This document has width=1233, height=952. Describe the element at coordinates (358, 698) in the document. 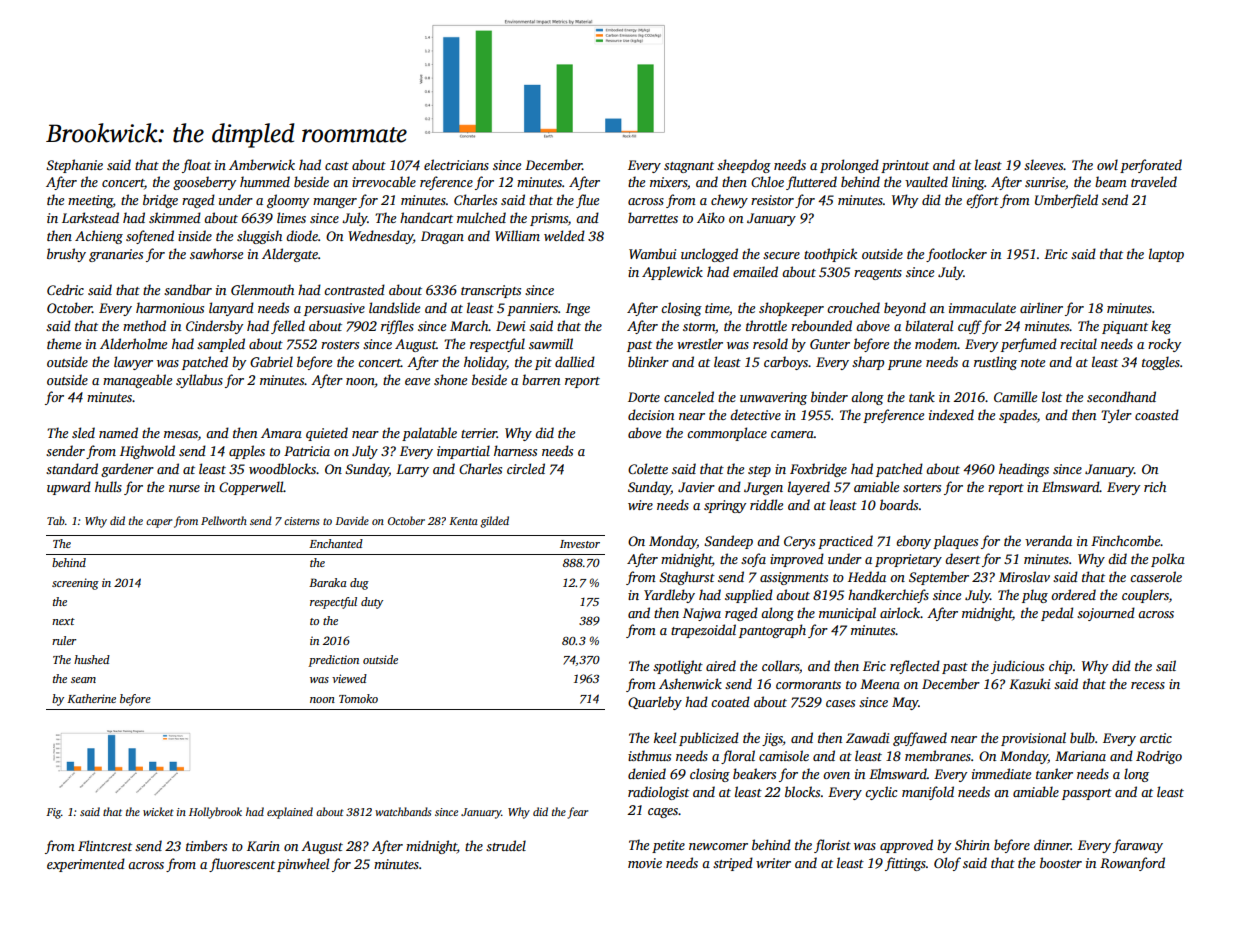

I see `Tomoko` at that location.
